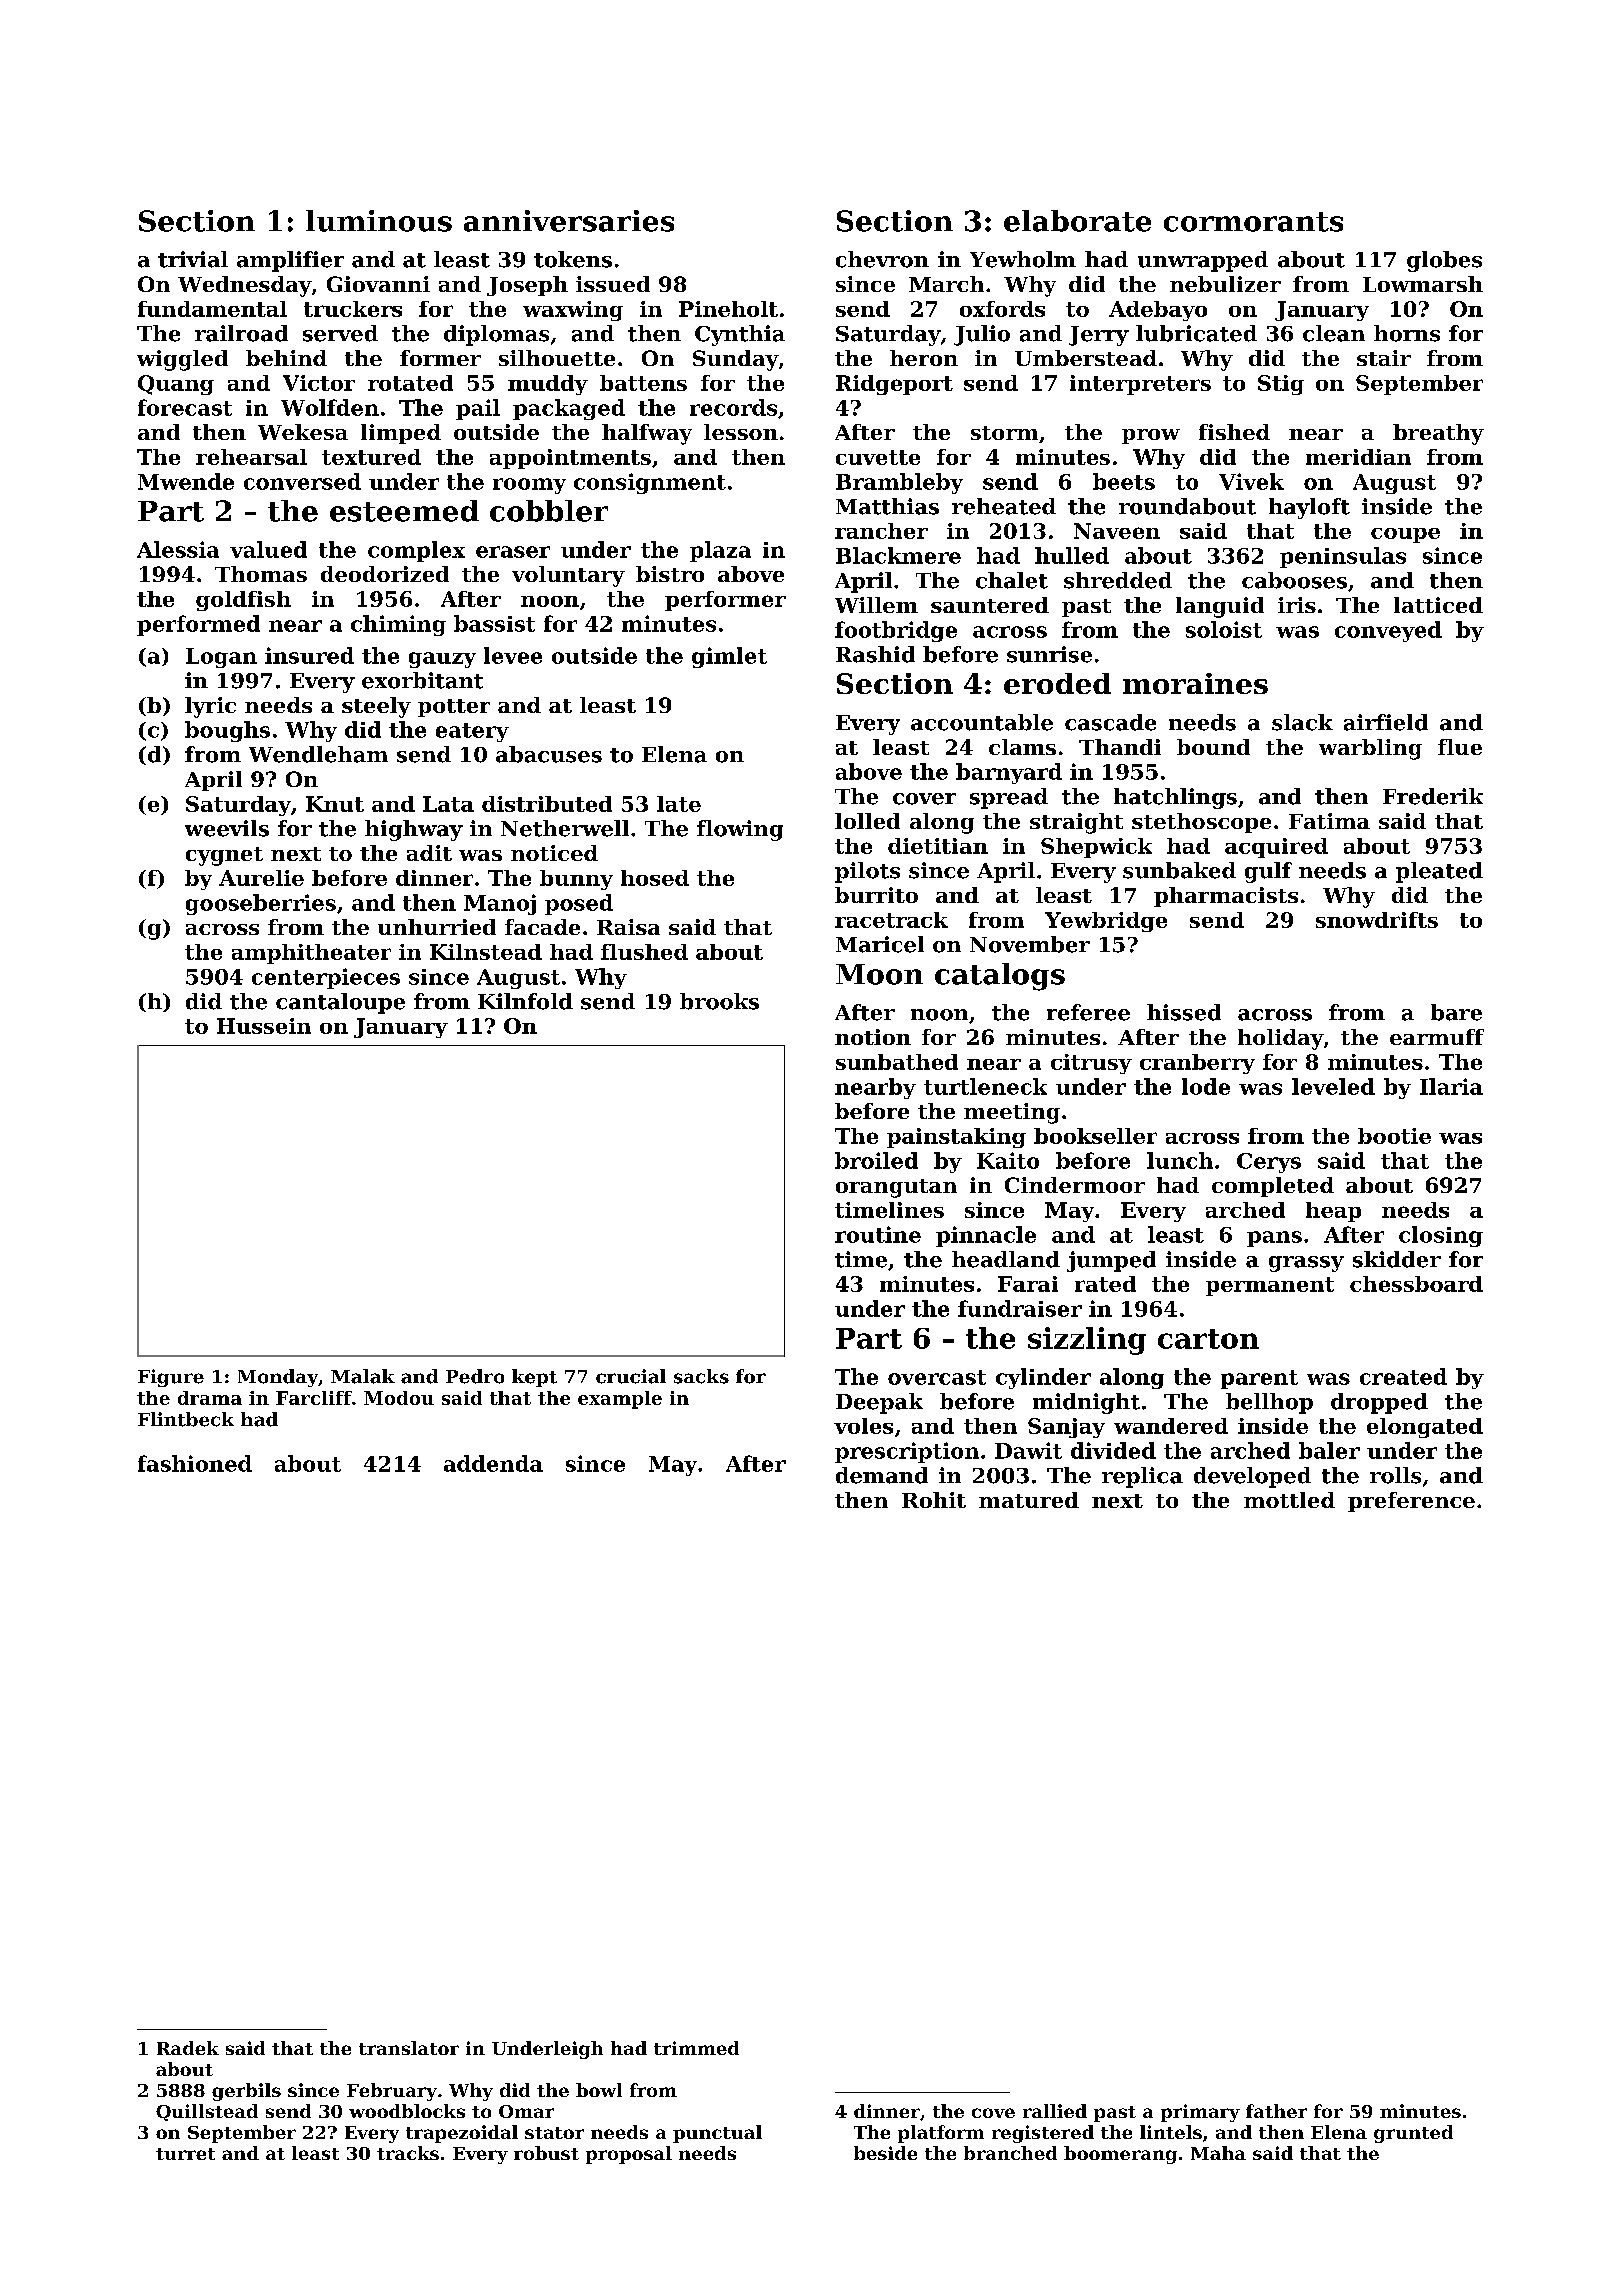 The height and width of the screenshot is (2292, 1620). I want to click on cormorants, so click(1253, 222).
